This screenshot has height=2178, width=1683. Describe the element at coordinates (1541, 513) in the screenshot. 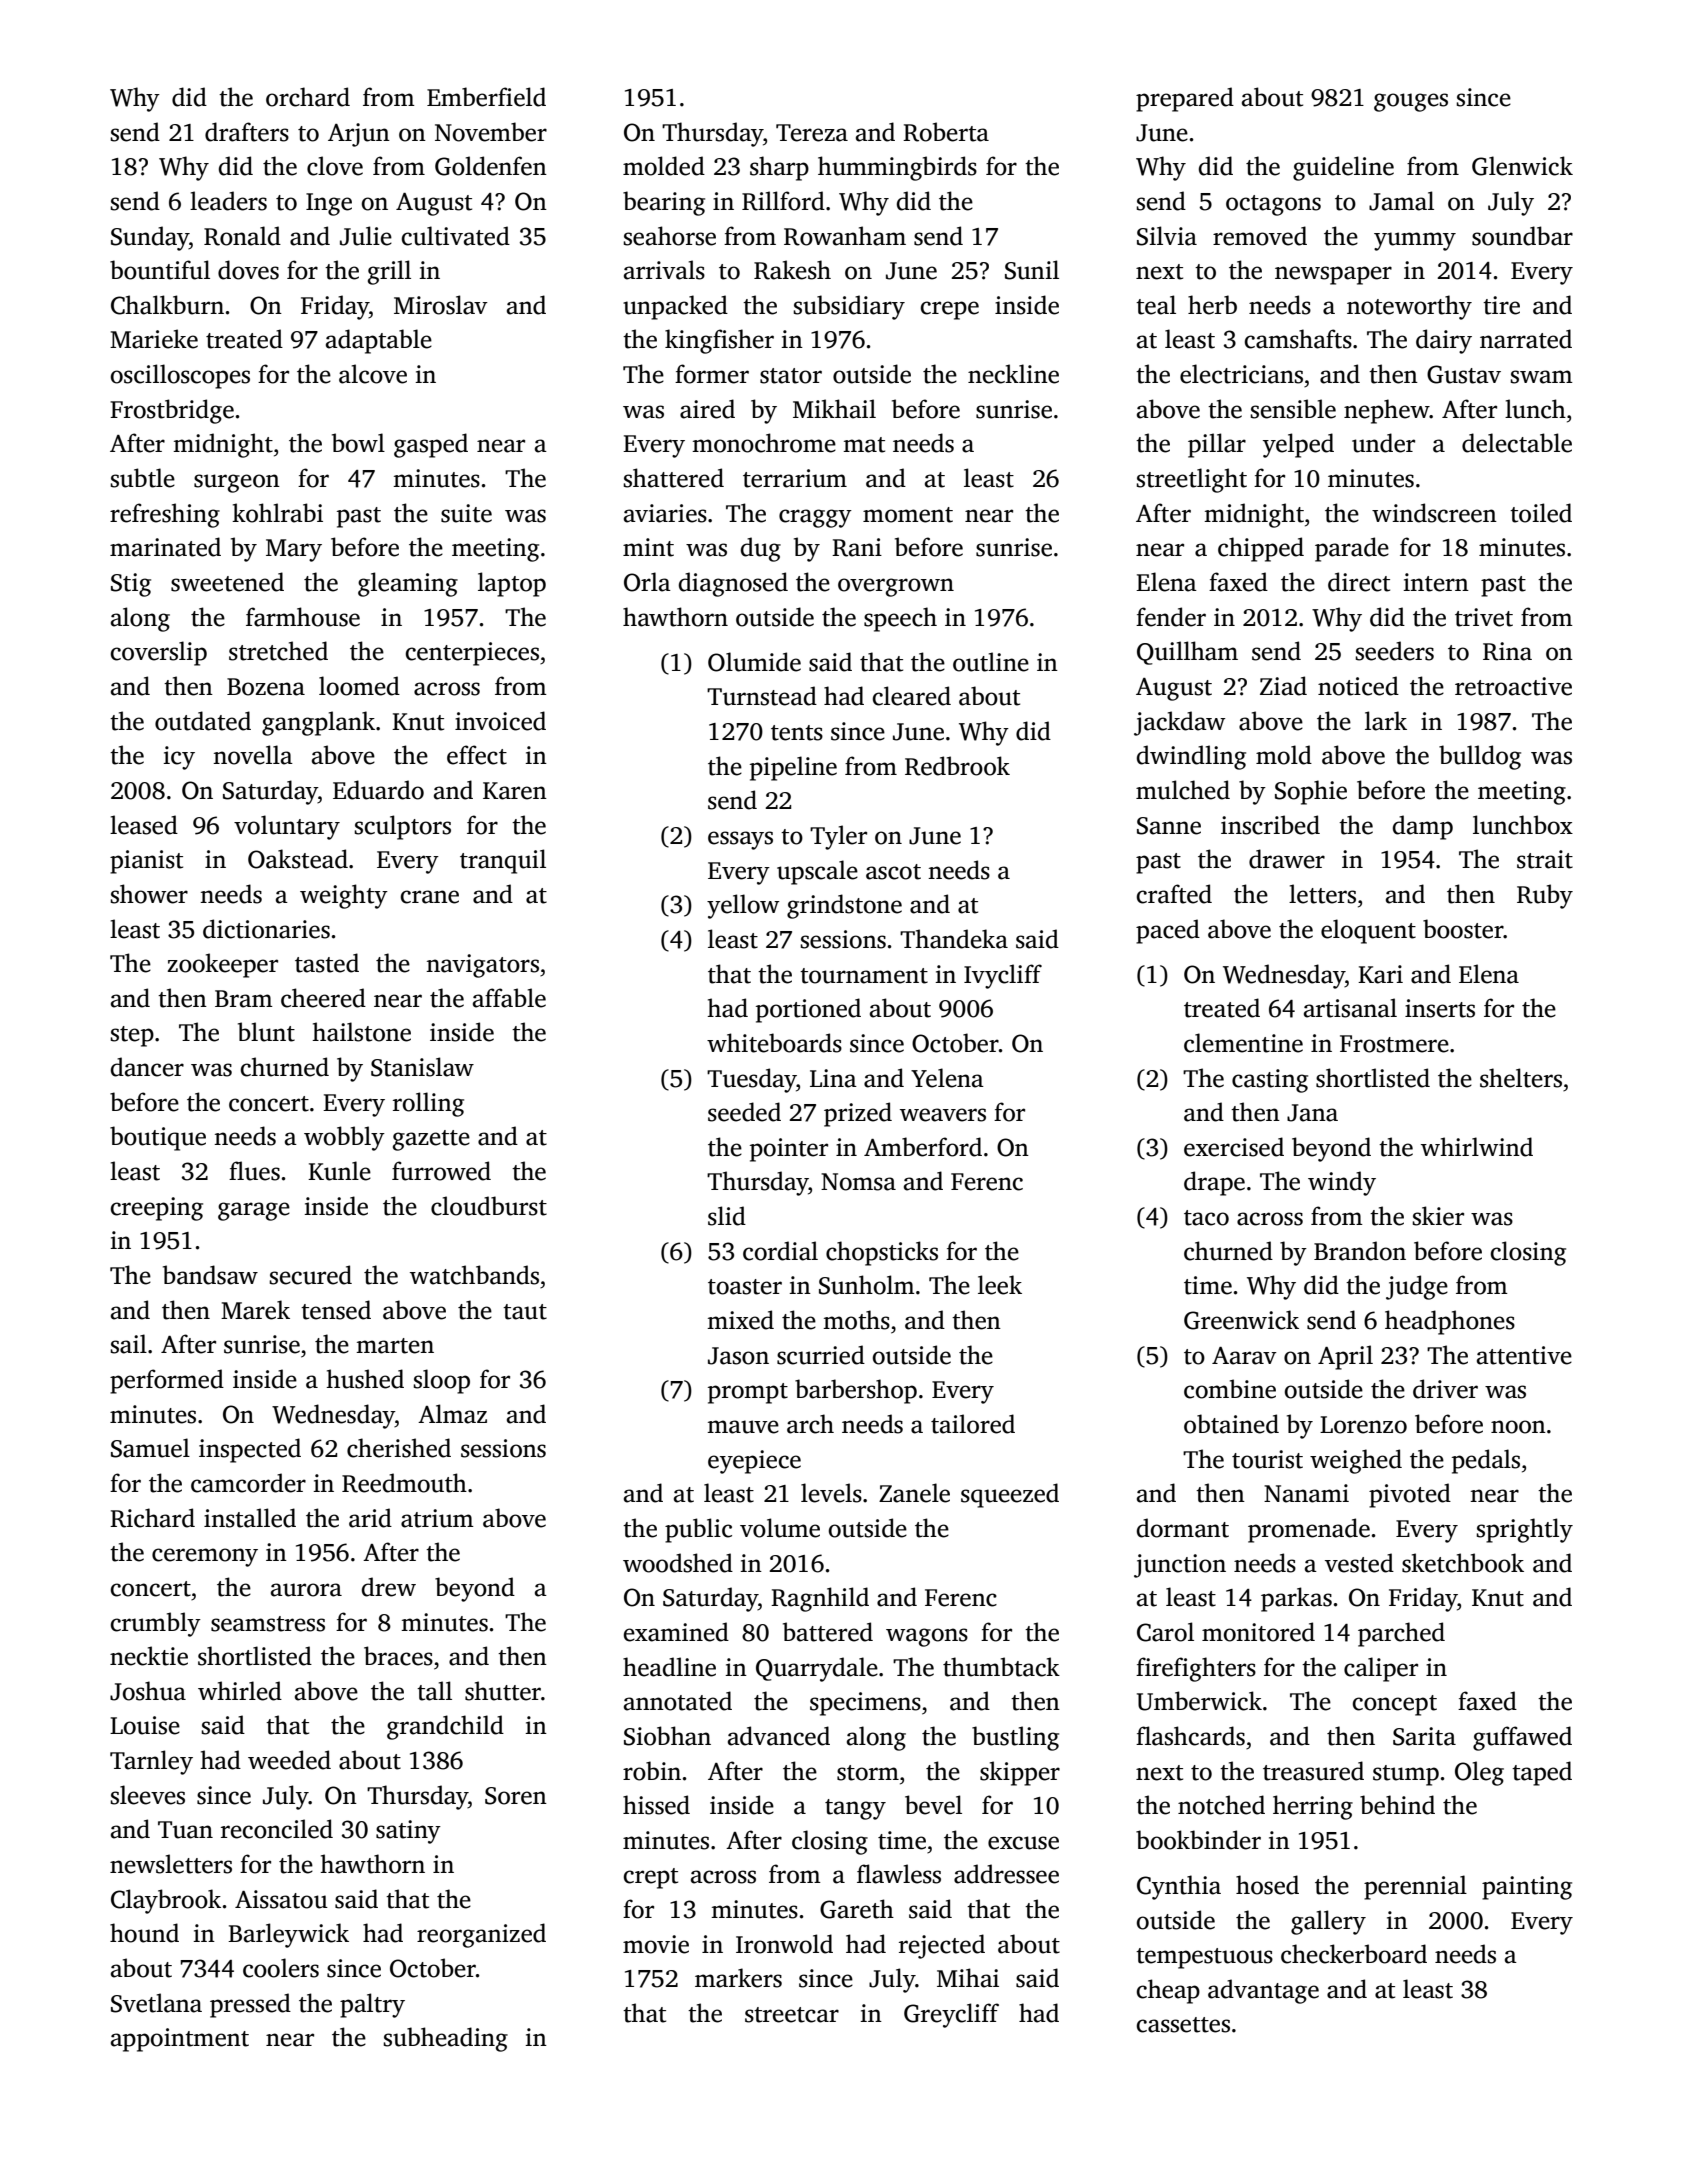

I see `toiled` at that location.
